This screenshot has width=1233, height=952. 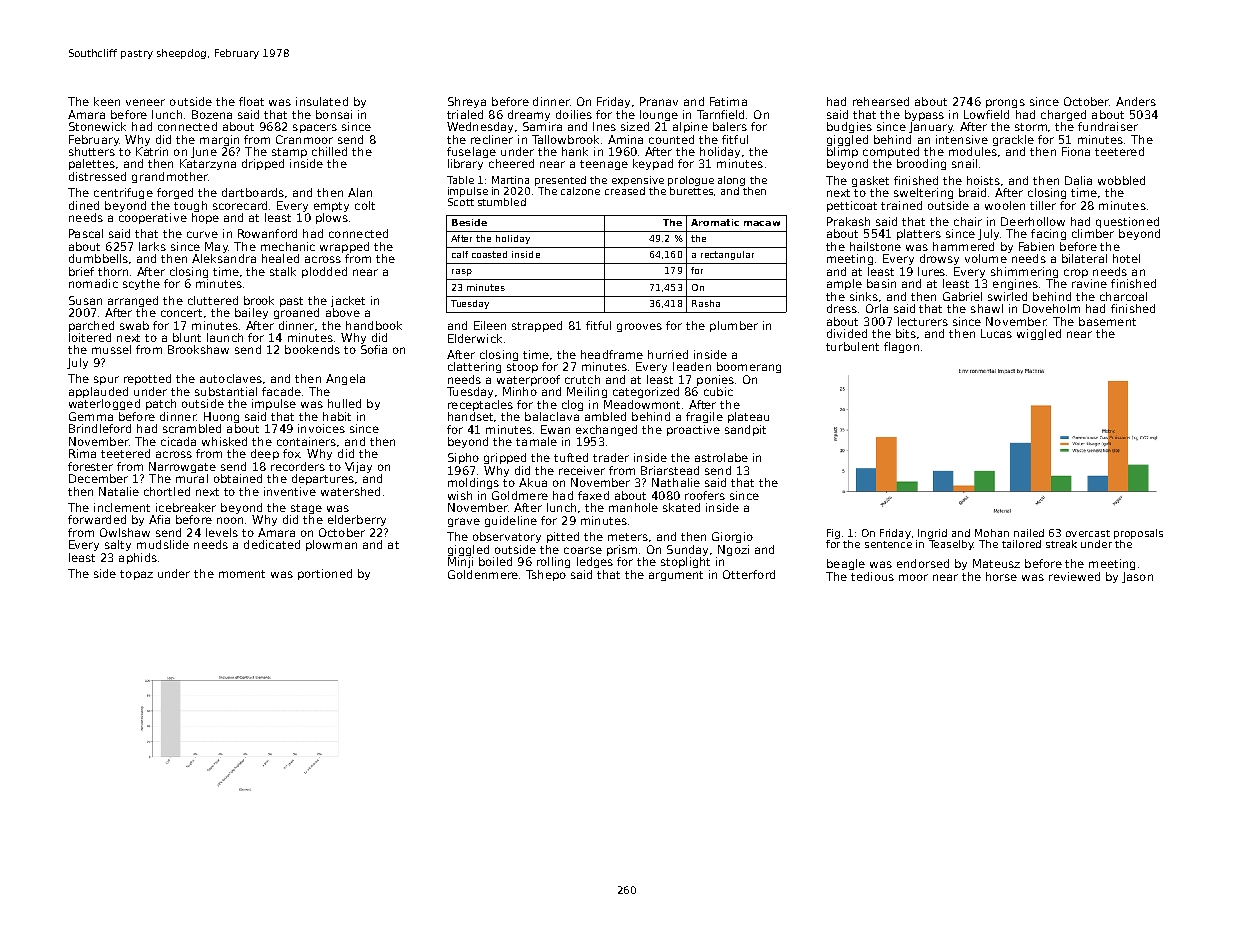 I want to click on faxed, so click(x=593, y=495).
